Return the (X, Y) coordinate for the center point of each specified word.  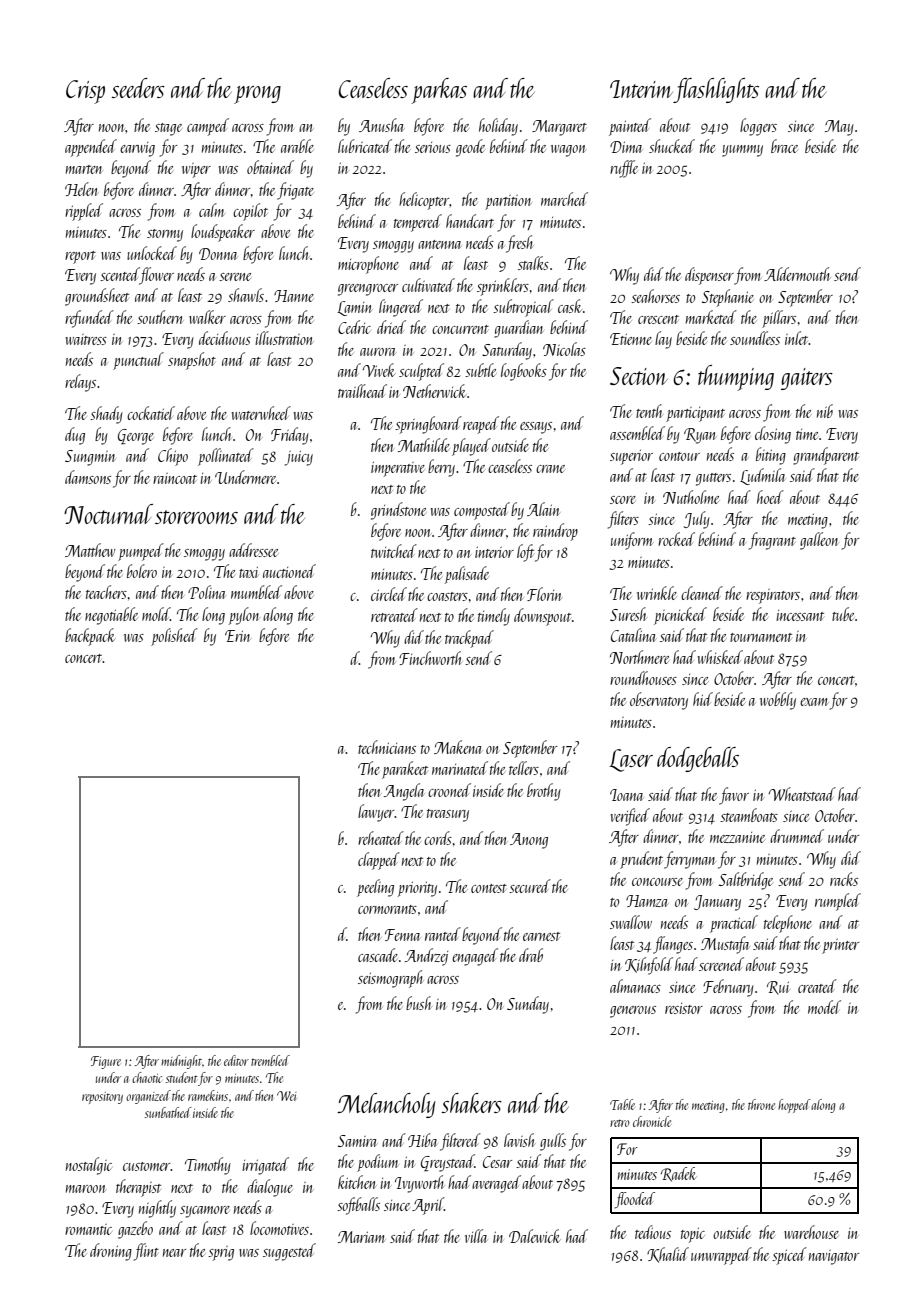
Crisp (85, 92)
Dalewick (535, 1236)
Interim (641, 89)
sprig (221, 1253)
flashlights (716, 90)
